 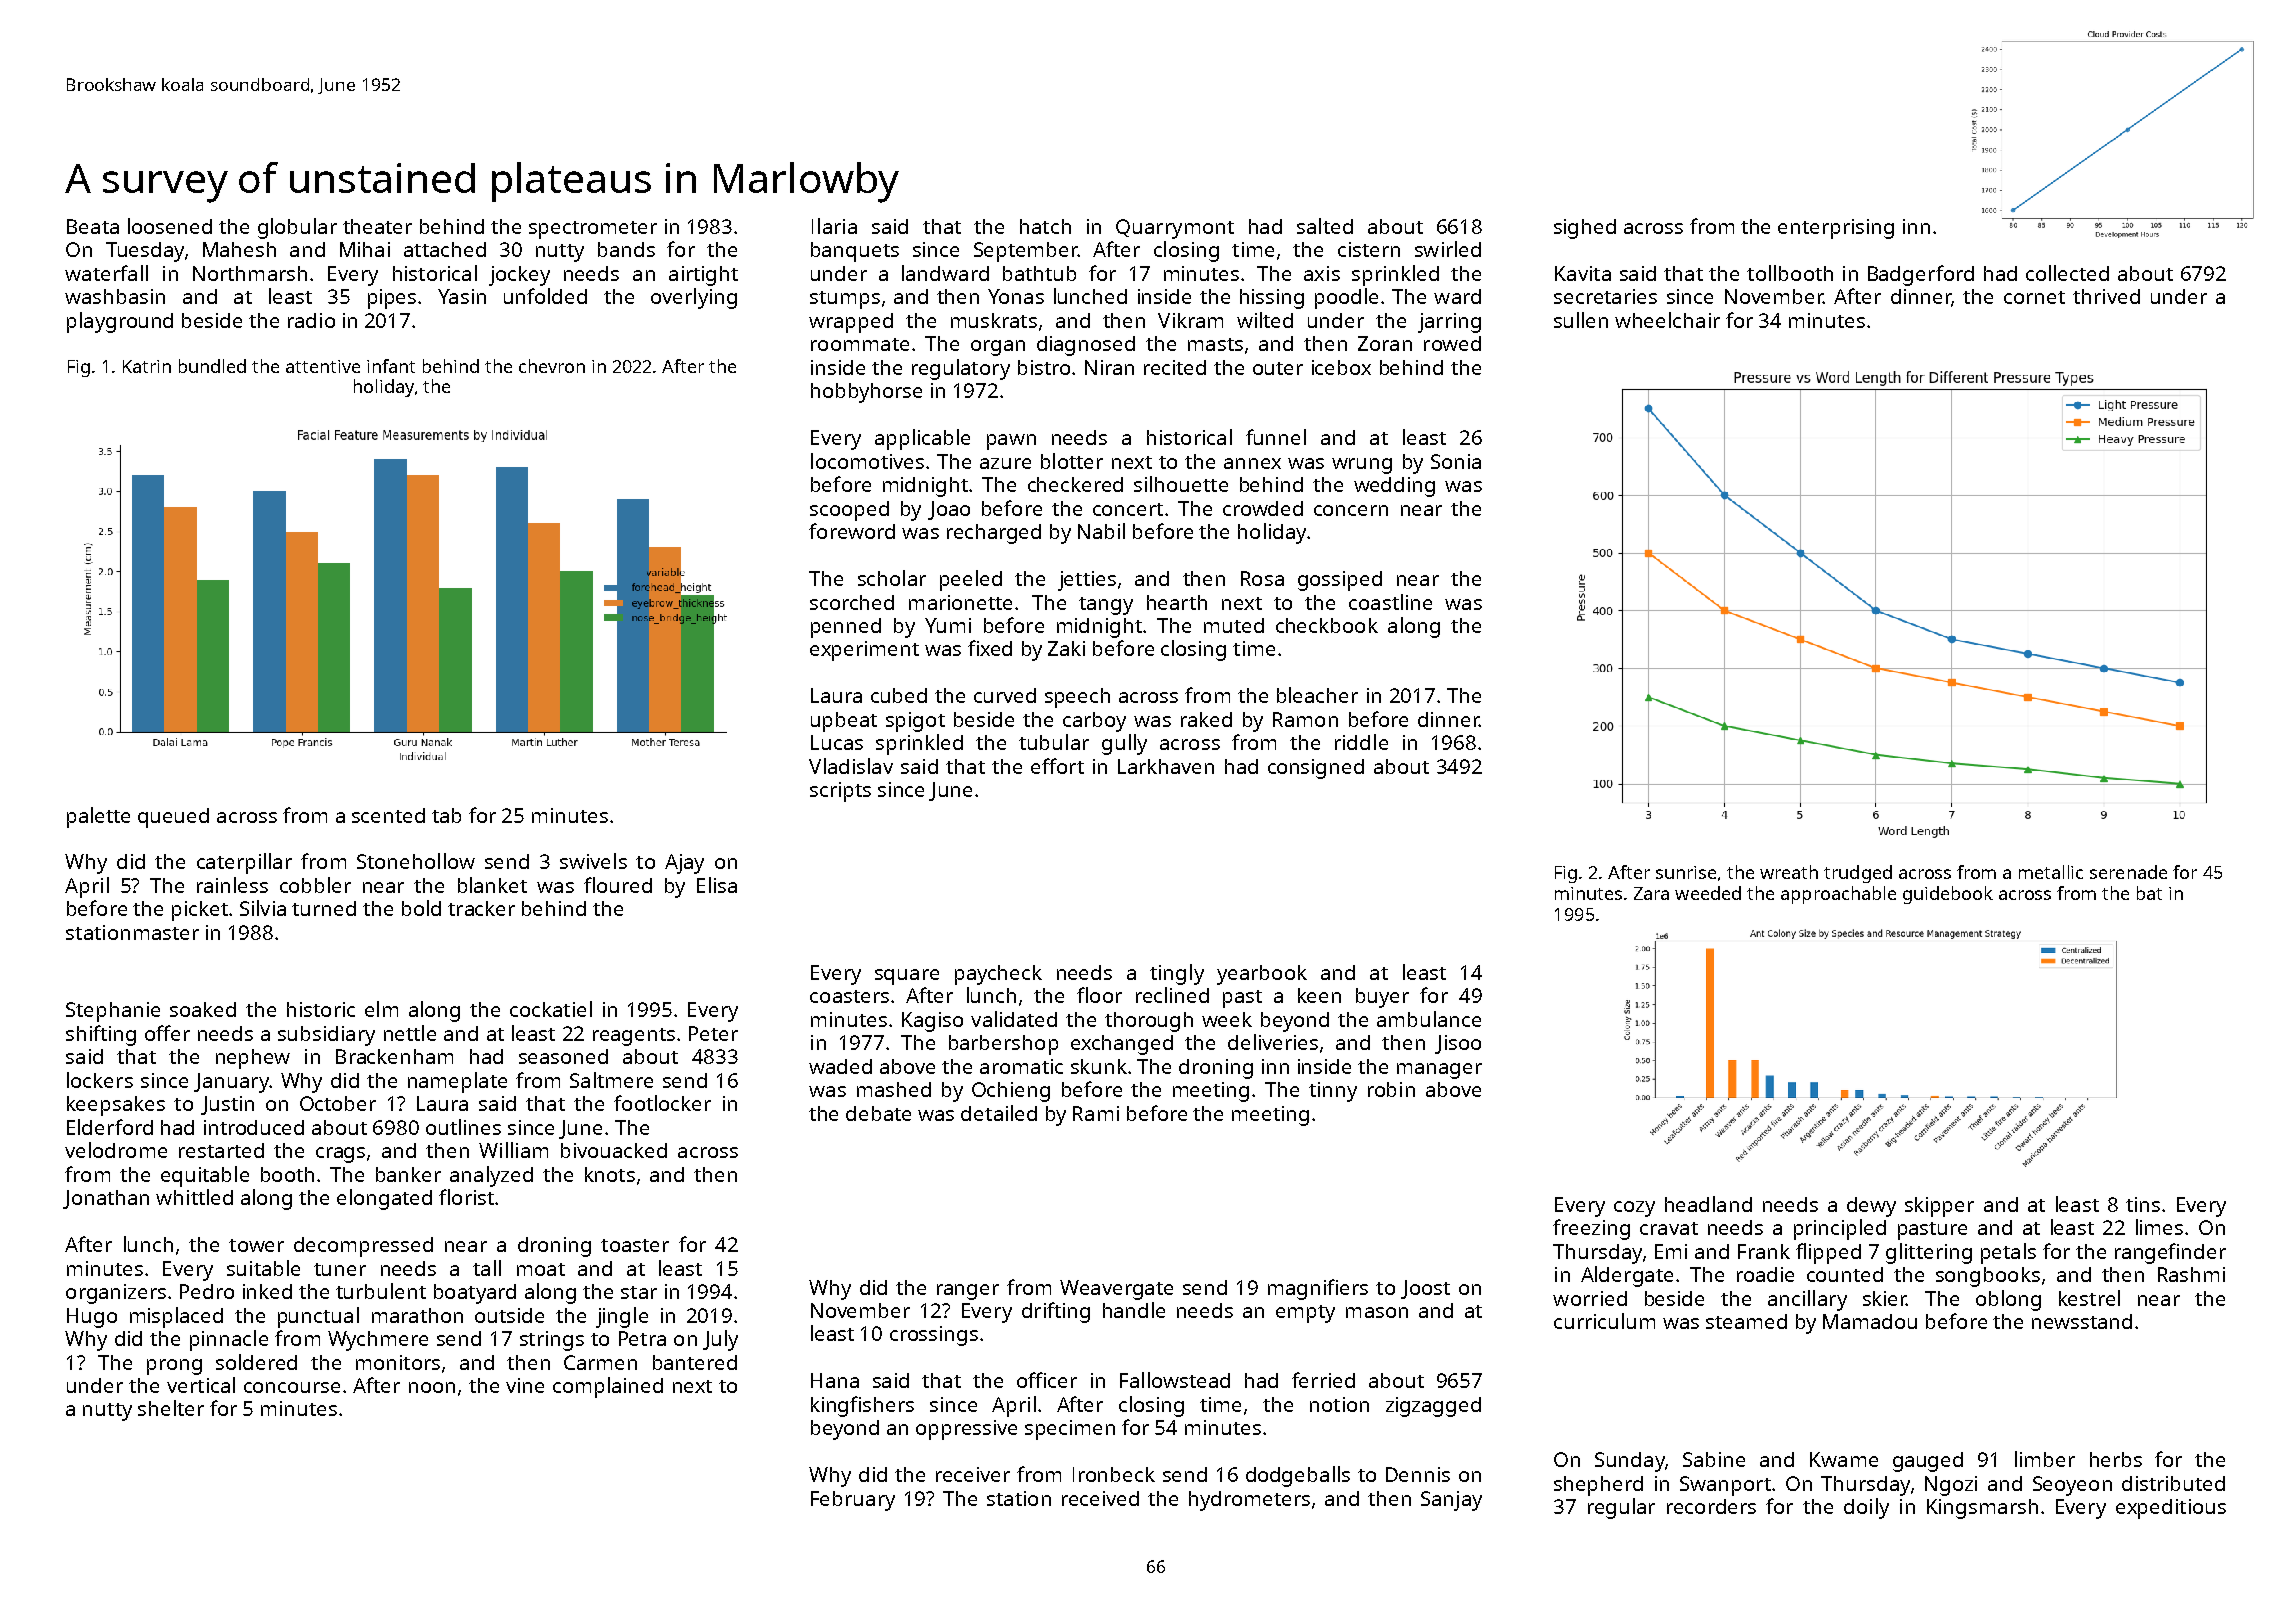 I want to click on expeditious, so click(x=2171, y=1509).
